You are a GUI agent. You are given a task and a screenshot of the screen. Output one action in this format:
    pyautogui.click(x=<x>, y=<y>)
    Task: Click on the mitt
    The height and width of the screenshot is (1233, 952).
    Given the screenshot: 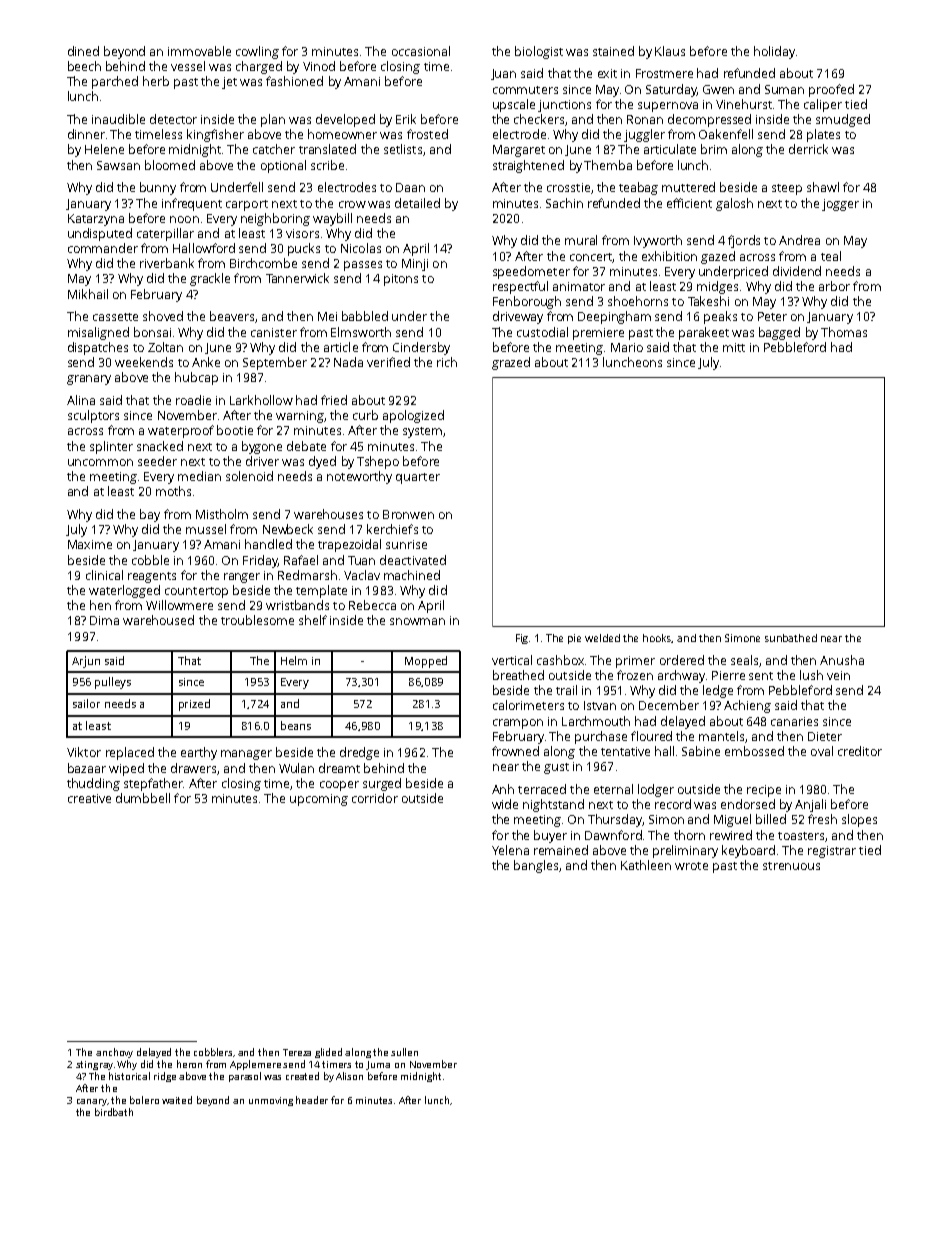 What is the action you would take?
    pyautogui.click(x=734, y=347)
